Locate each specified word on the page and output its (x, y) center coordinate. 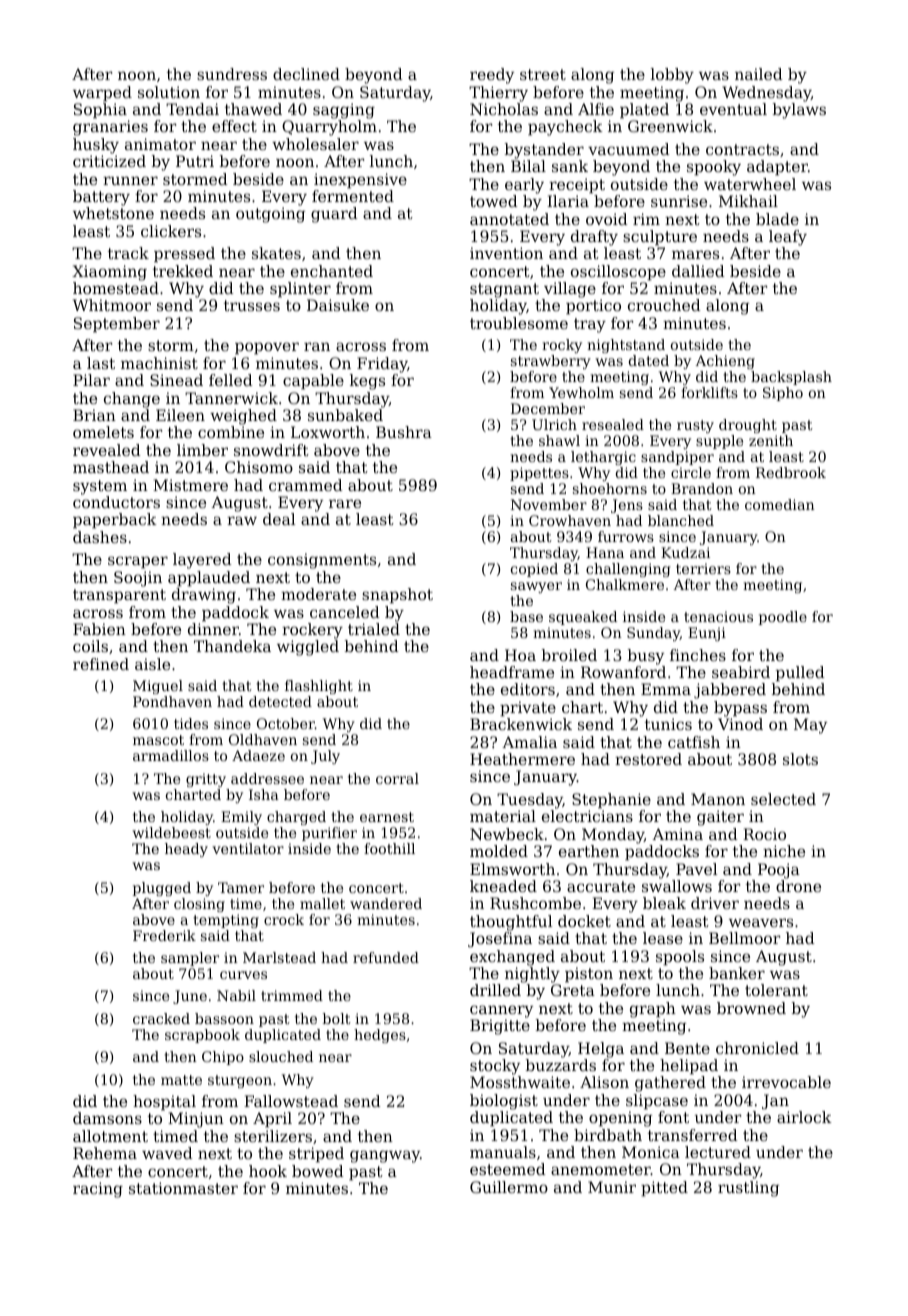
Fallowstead (291, 1101)
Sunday (653, 634)
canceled (345, 612)
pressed (184, 255)
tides (191, 723)
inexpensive (360, 181)
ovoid (607, 219)
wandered (386, 903)
